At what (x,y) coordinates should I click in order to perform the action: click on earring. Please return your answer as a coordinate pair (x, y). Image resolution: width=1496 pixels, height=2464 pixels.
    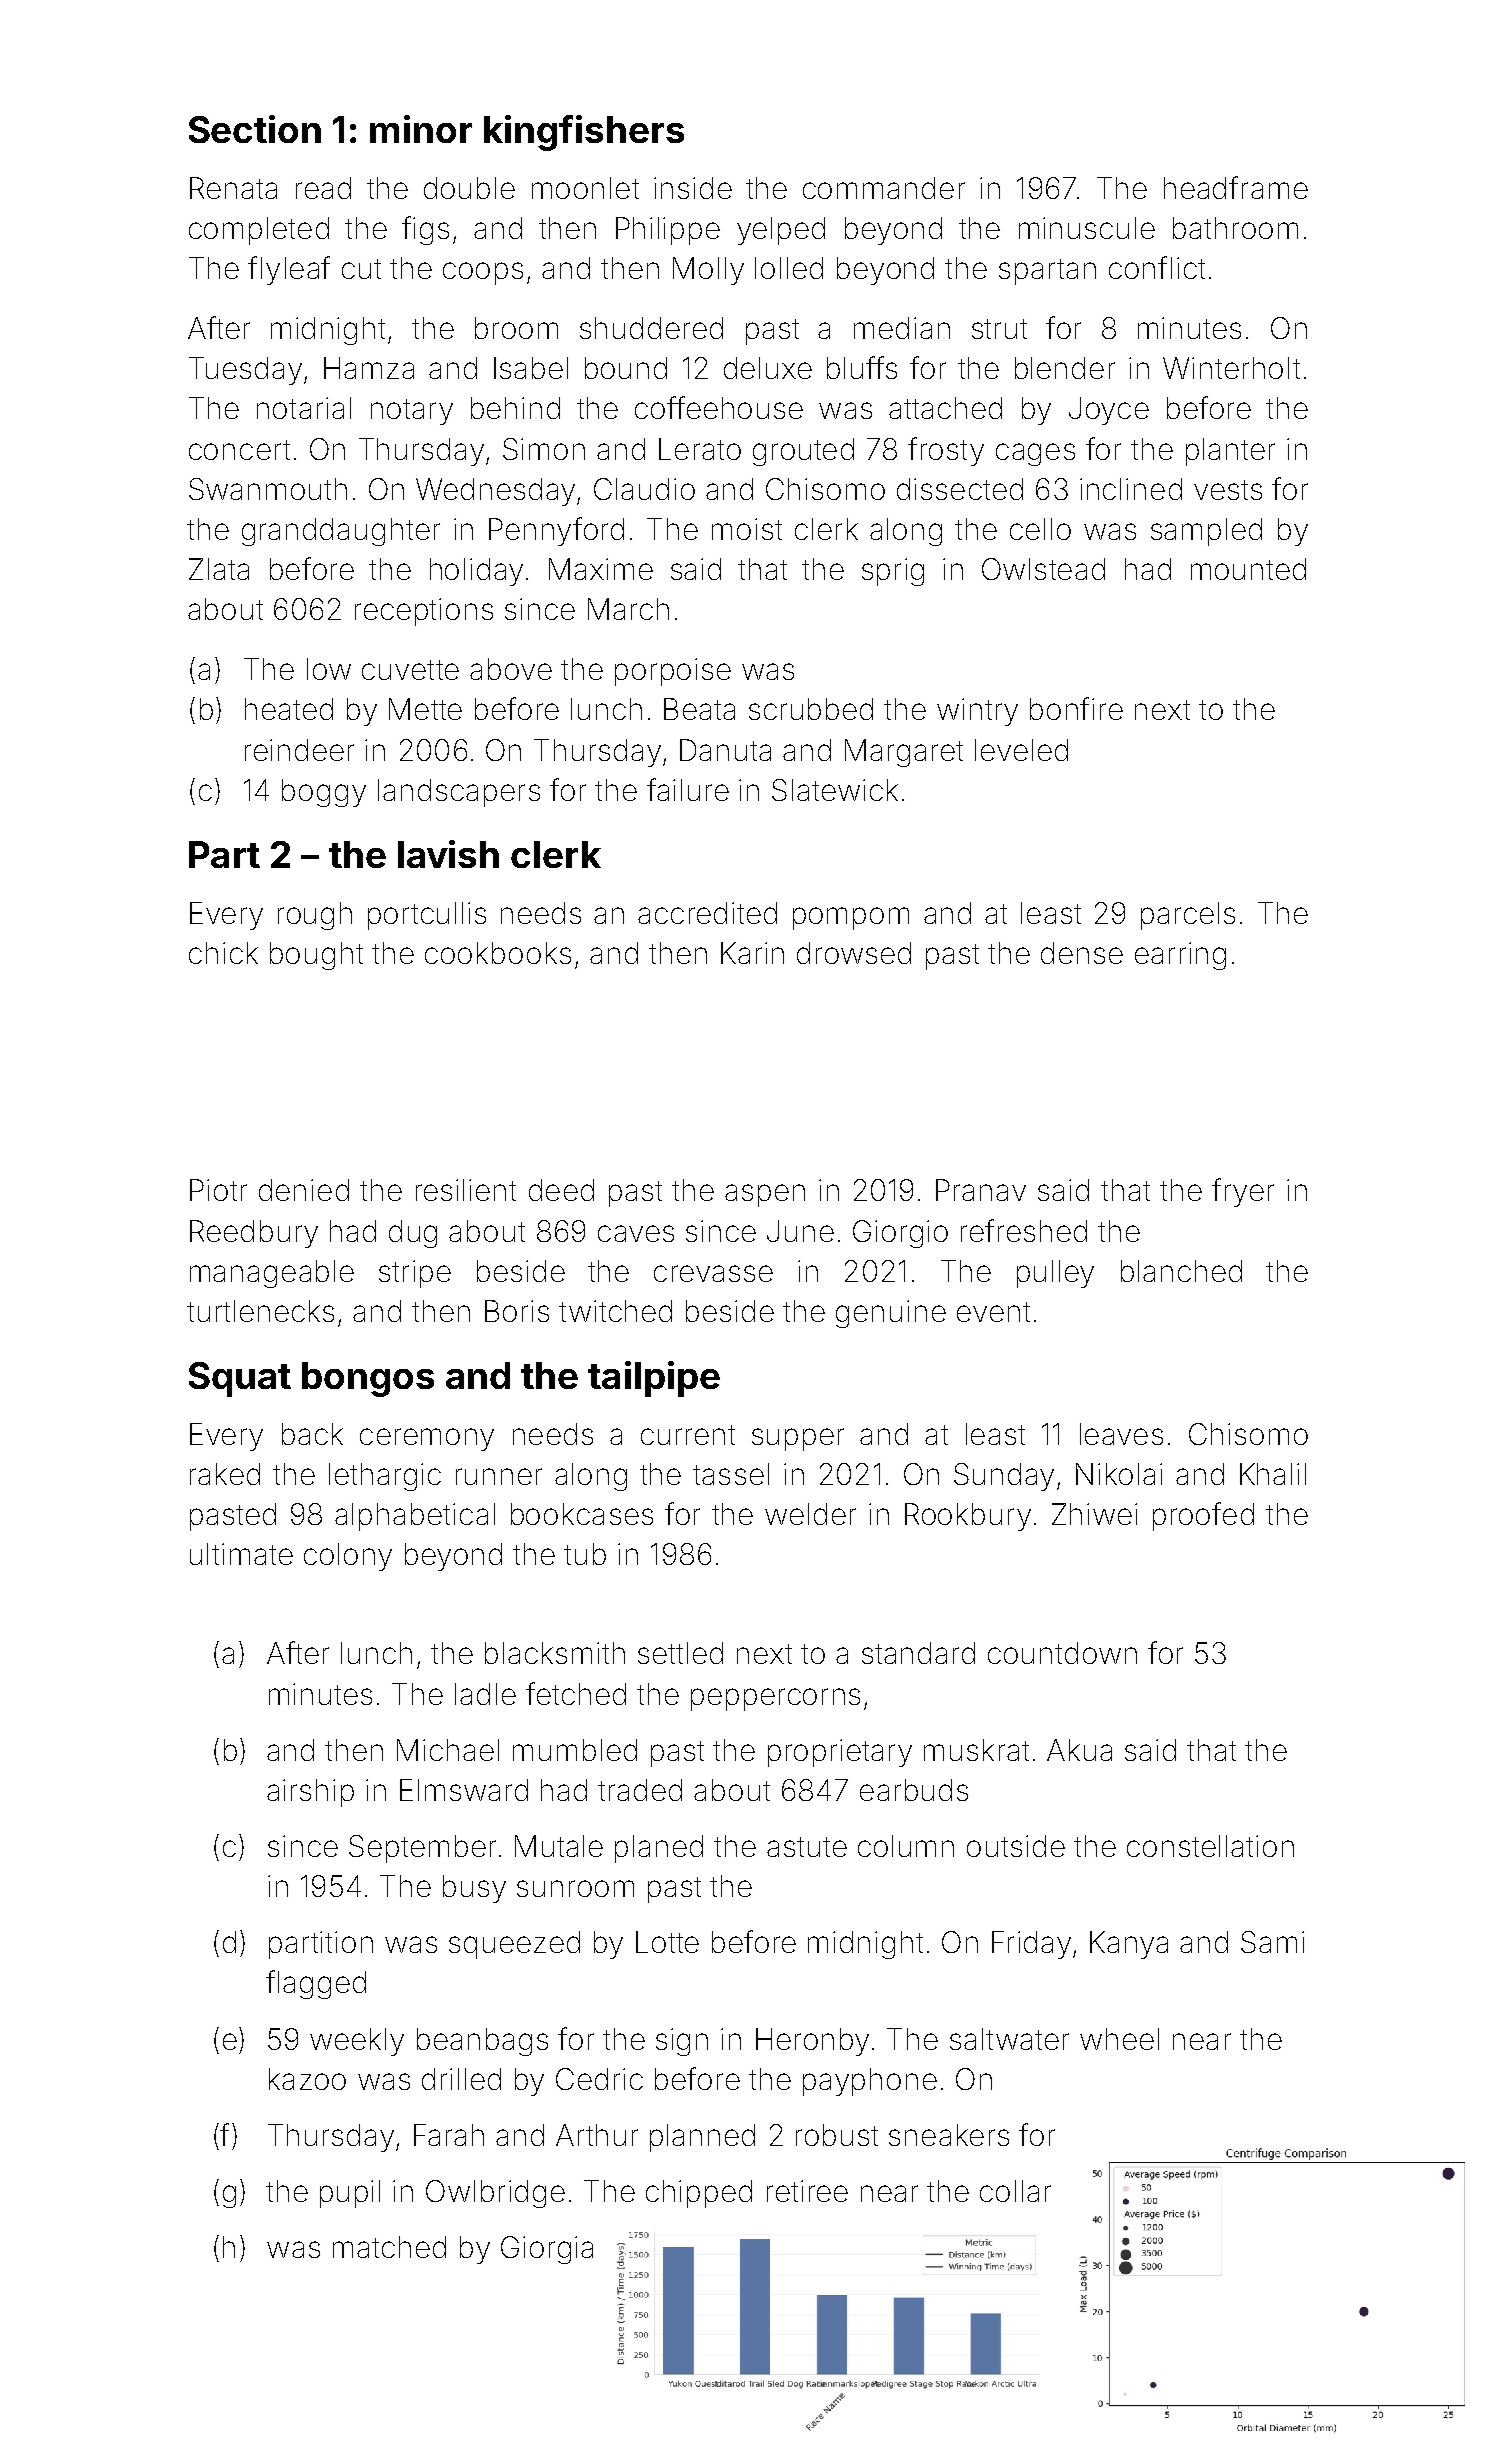
    Looking at the image, I should click on (1180, 956).
